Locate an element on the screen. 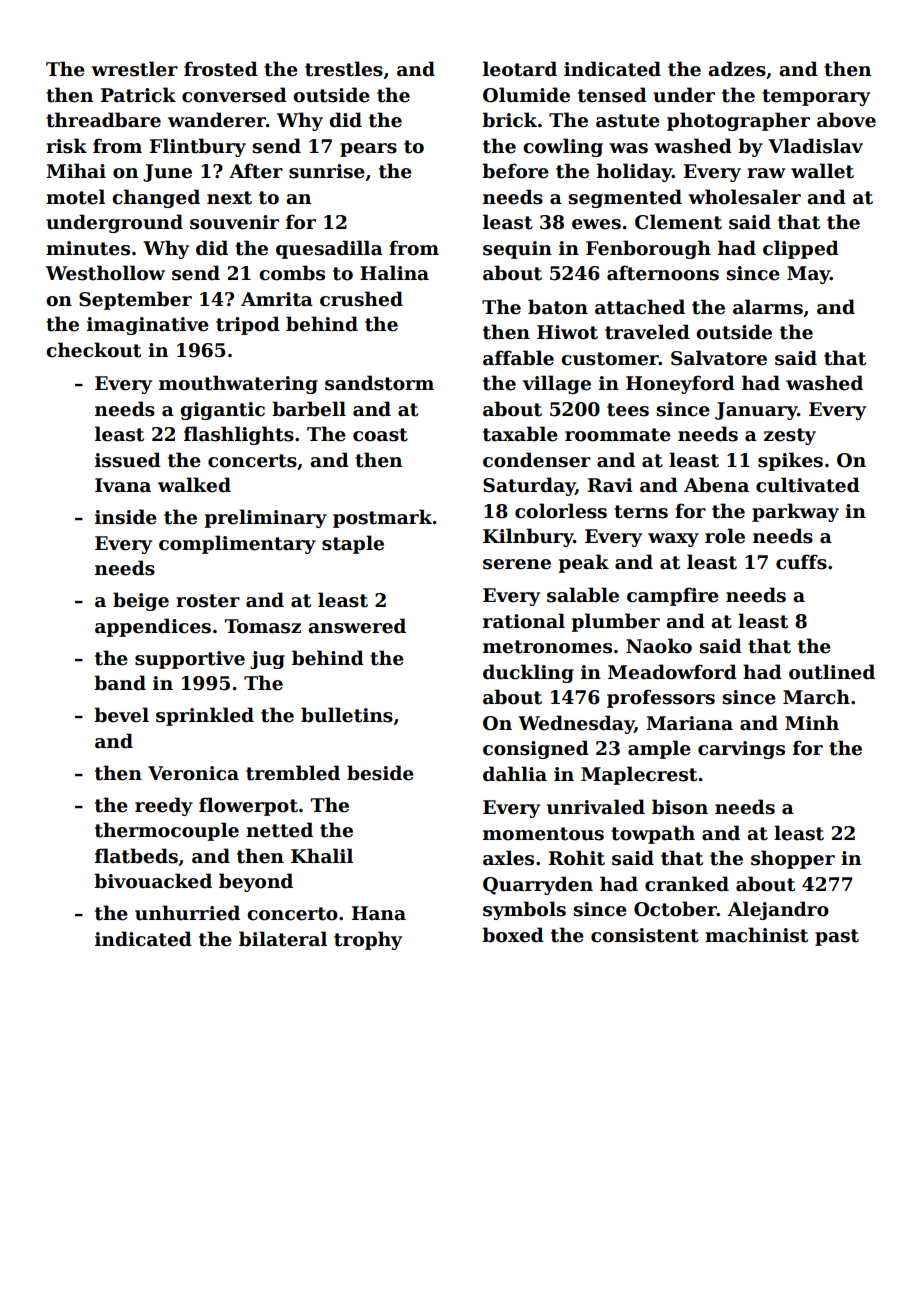  reedy is located at coordinates (164, 806).
